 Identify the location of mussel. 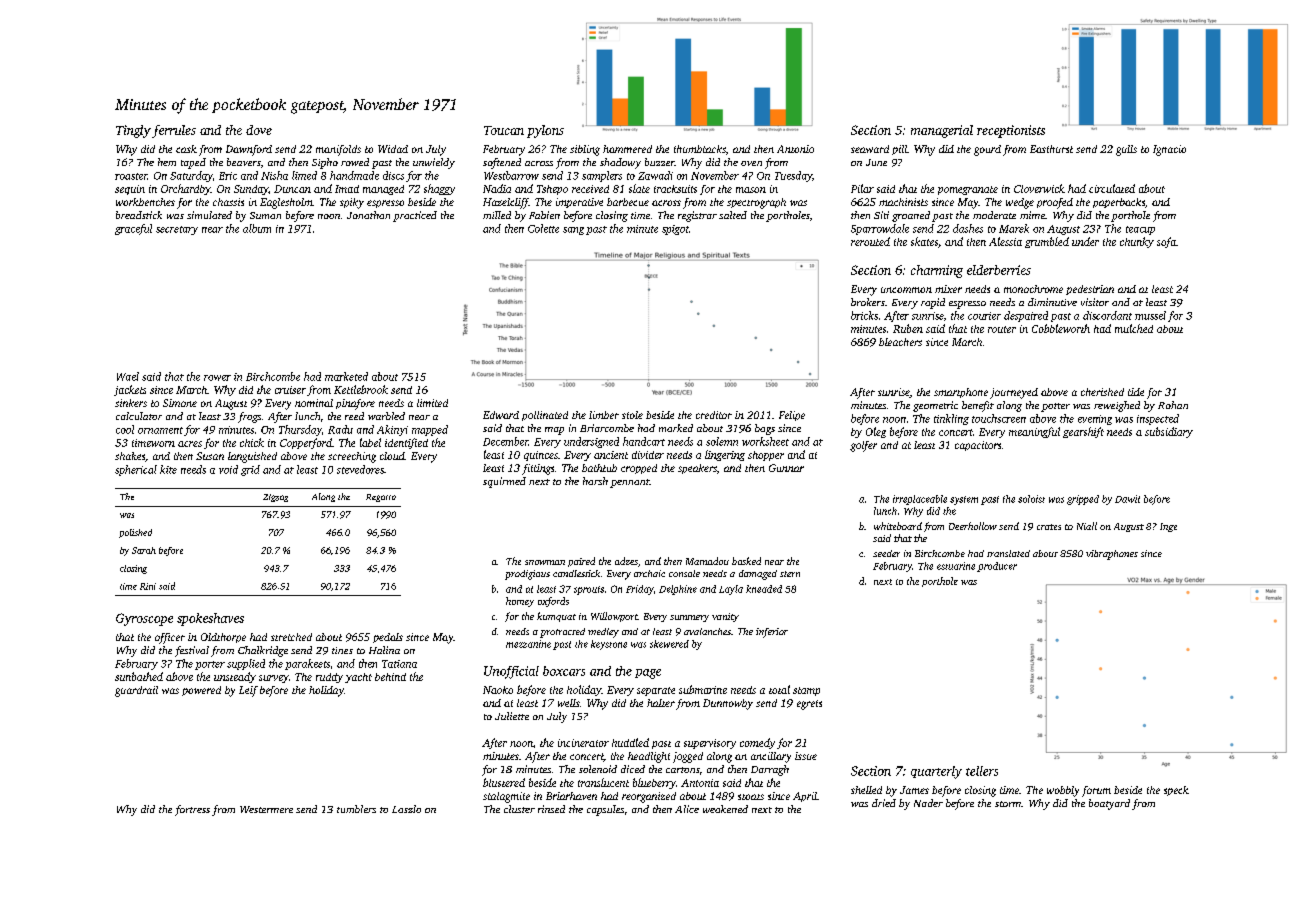
(1150, 315).
